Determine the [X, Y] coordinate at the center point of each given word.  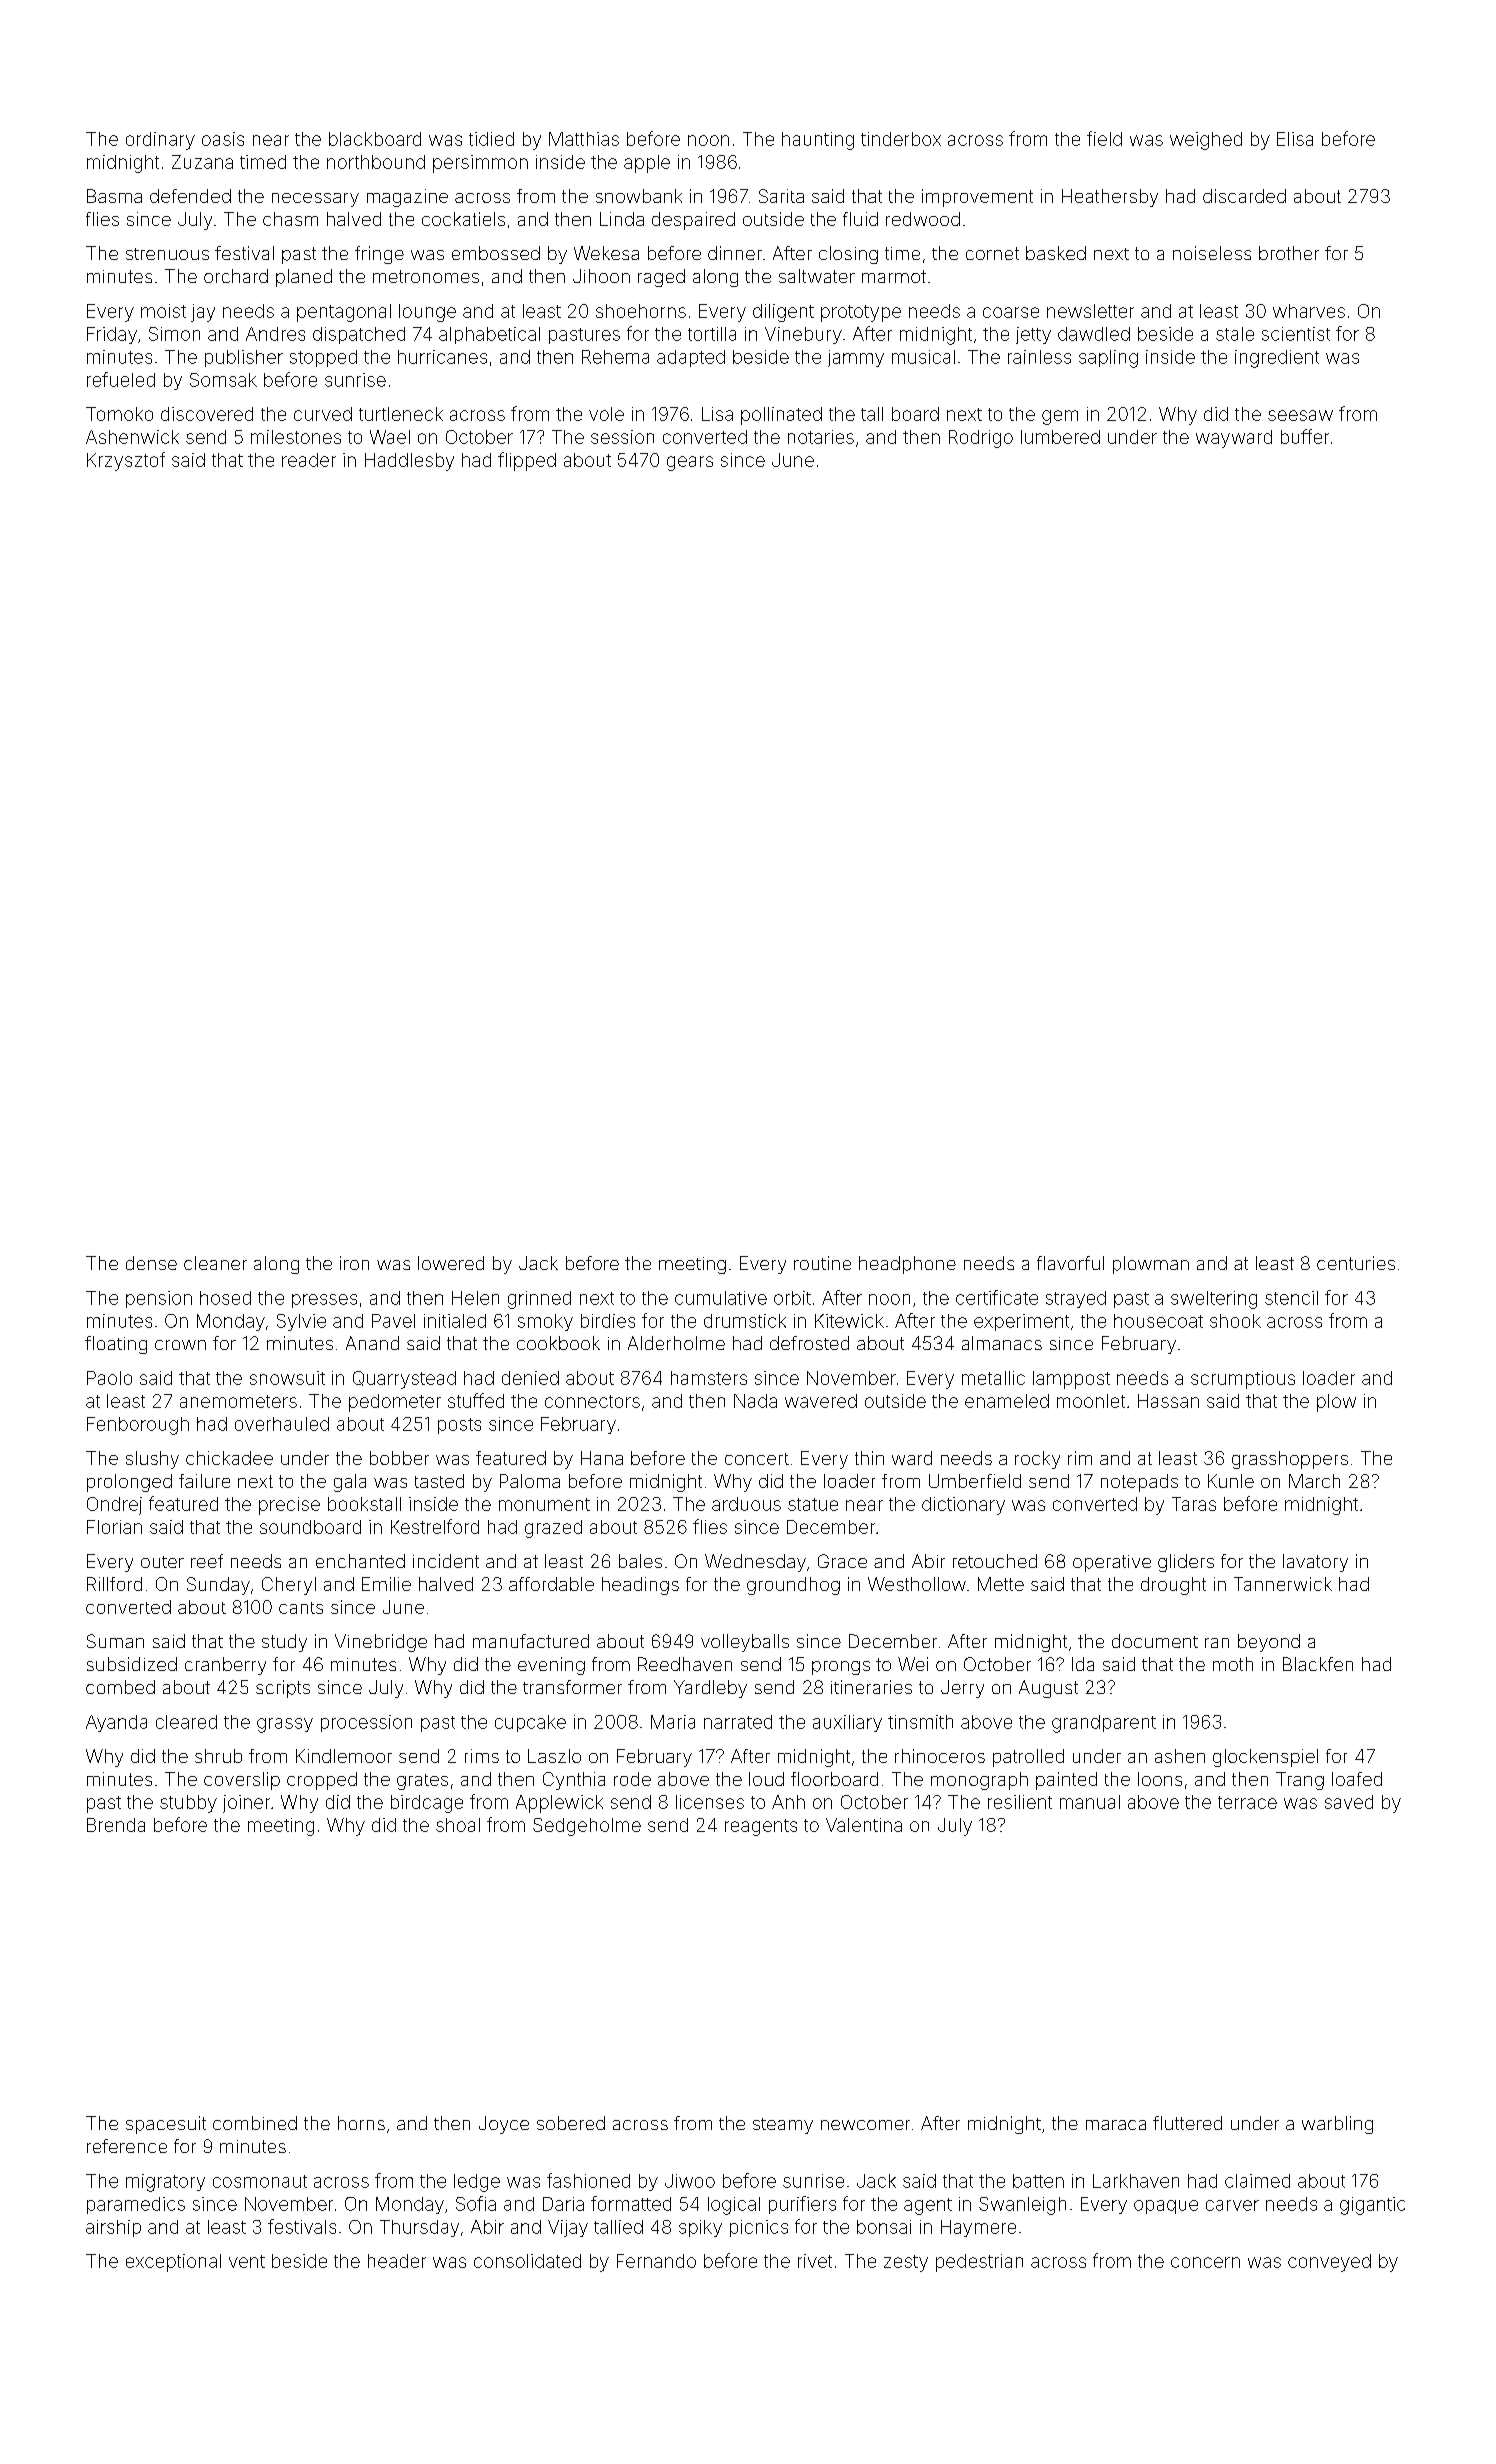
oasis [223, 139]
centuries [1356, 1263]
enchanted [360, 1561]
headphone [907, 1265]
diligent [783, 313]
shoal [458, 1825]
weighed [1206, 141]
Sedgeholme [587, 1827]
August [1048, 1689]
